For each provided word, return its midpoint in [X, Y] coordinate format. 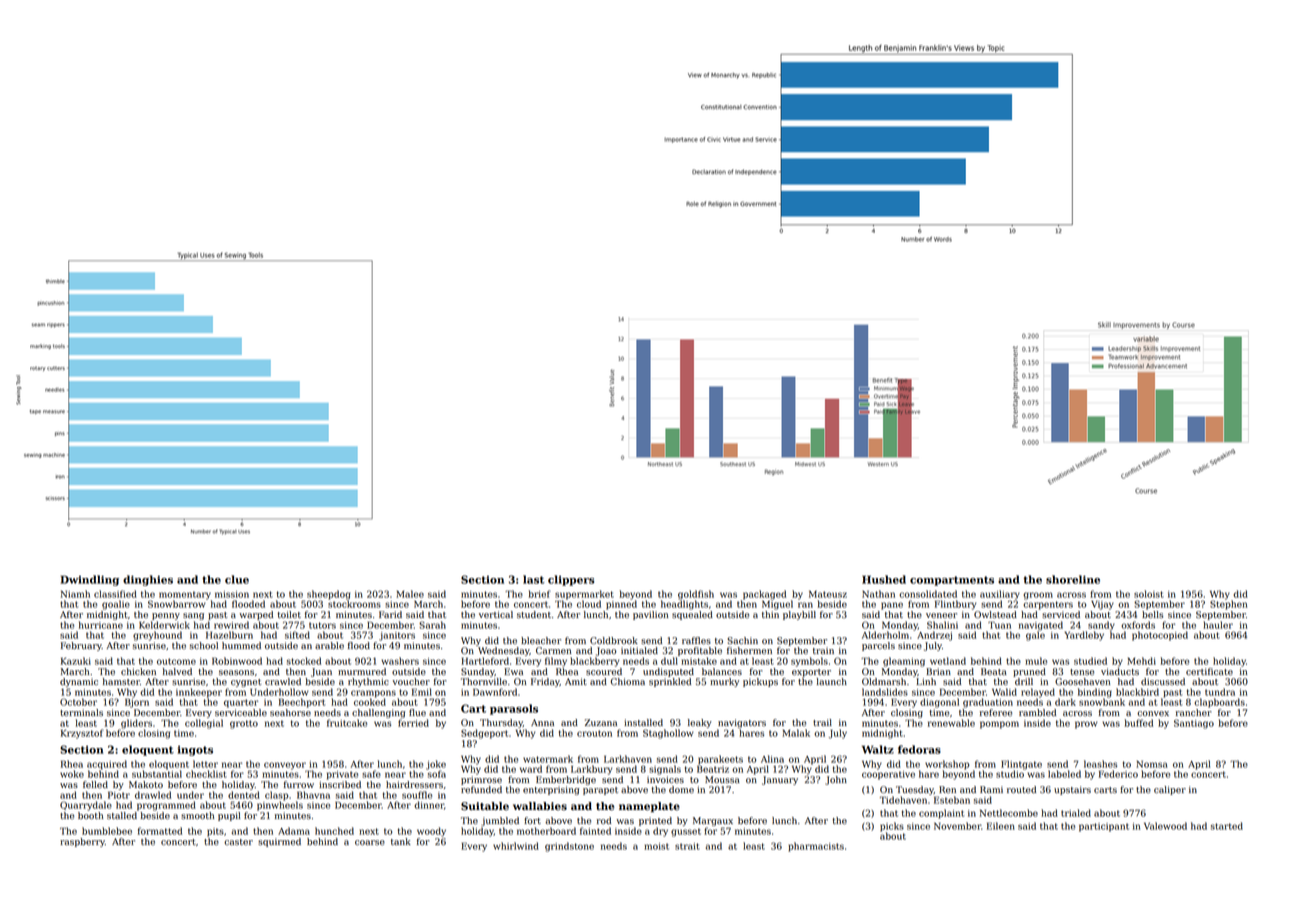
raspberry [82, 842]
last [534, 579]
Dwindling [89, 580]
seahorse [290, 712]
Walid [1004, 692]
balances [722, 671]
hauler [1218, 625]
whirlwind [516, 846]
